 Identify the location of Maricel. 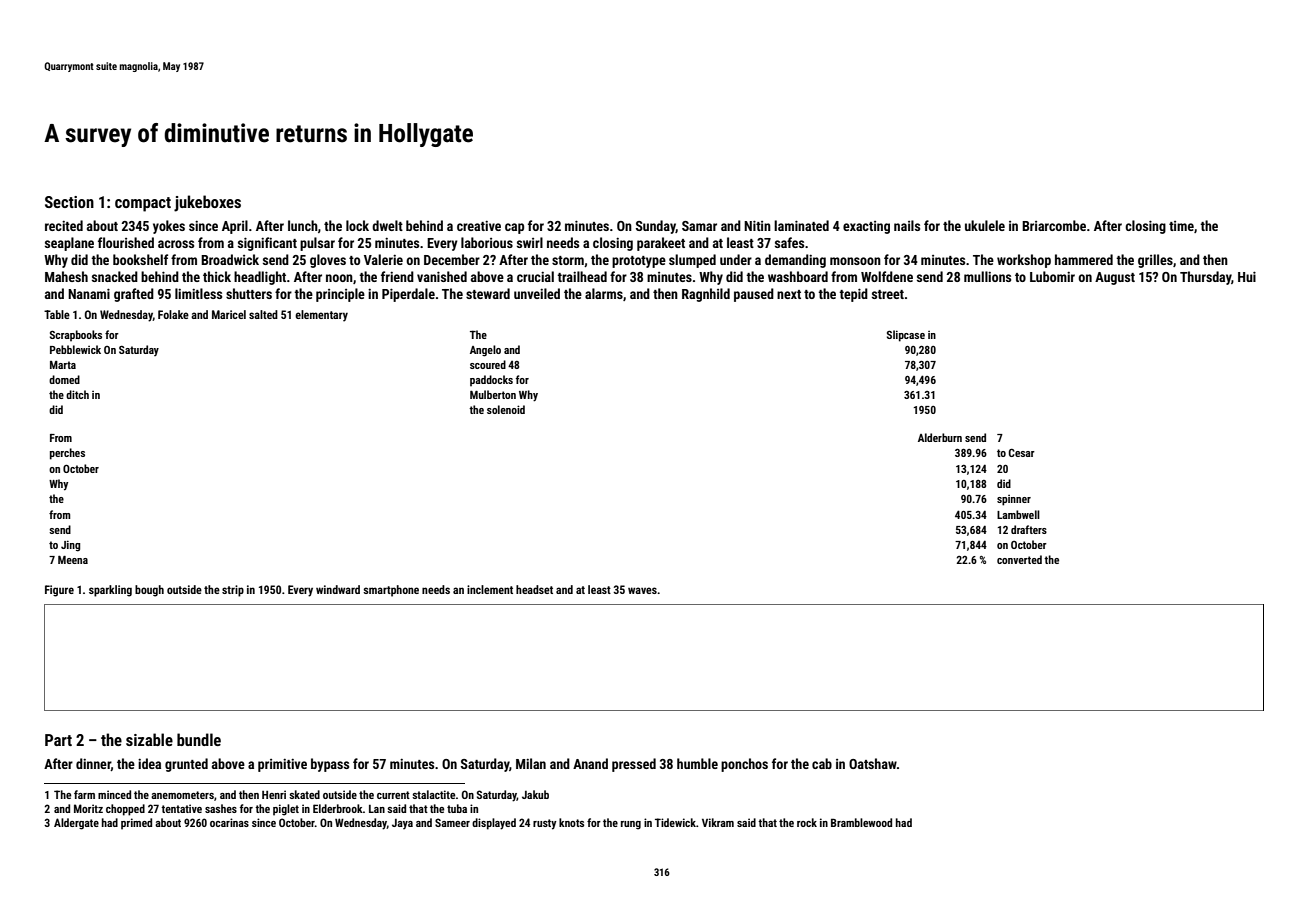
(229, 314).
